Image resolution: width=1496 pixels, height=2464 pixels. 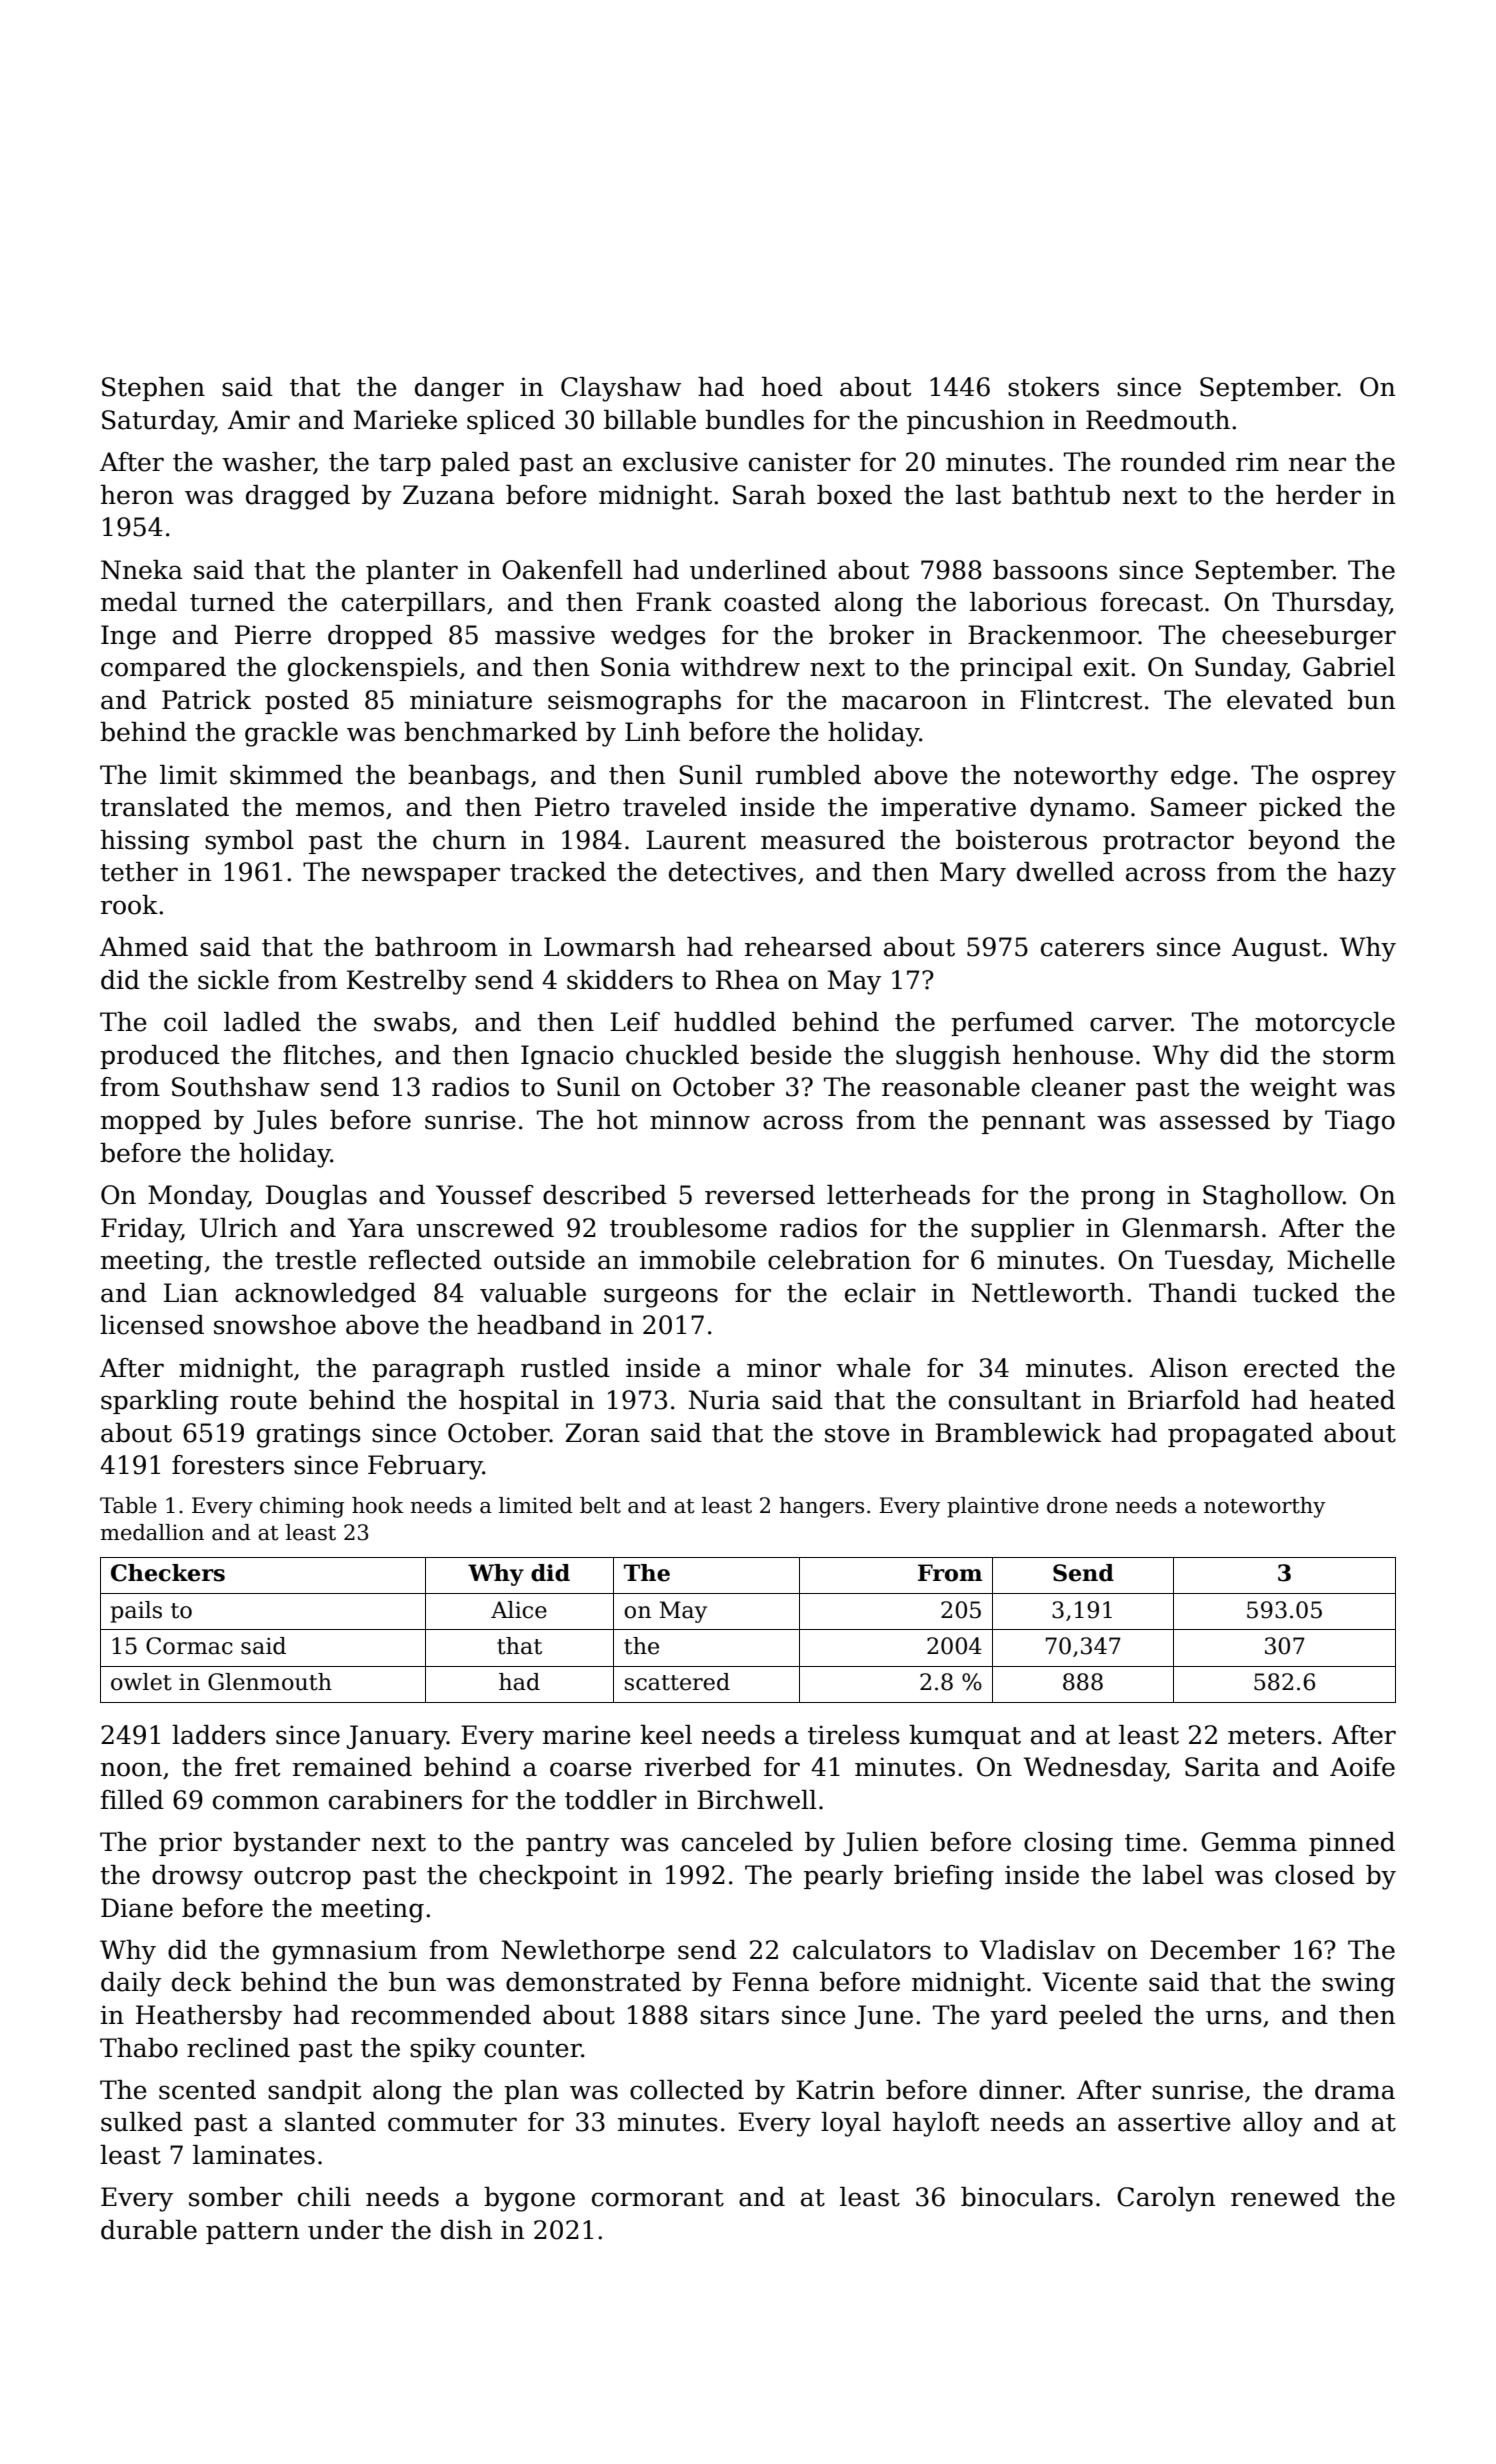 I want to click on August, so click(x=1276, y=949).
